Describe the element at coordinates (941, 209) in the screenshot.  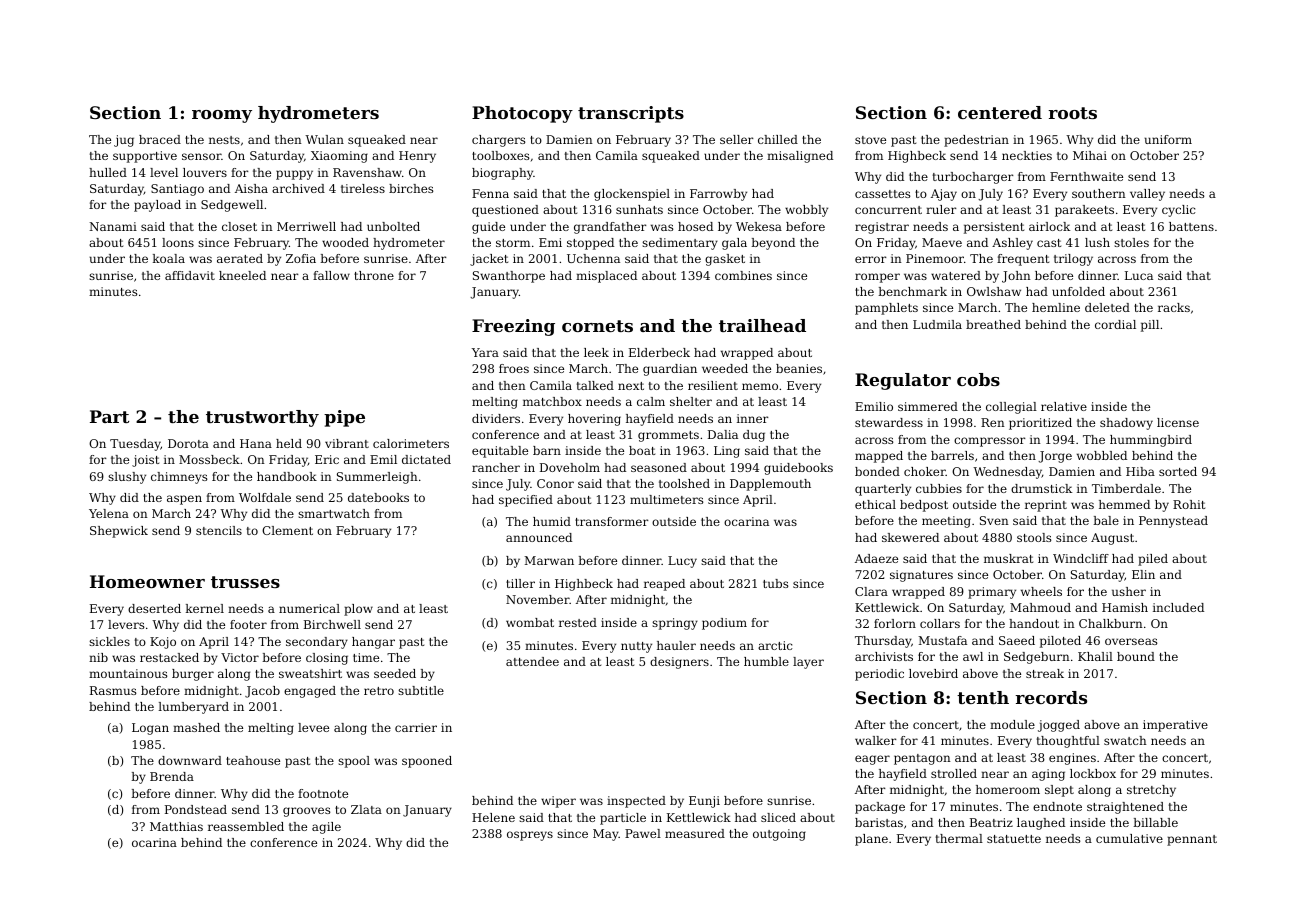
I see `ruler` at that location.
